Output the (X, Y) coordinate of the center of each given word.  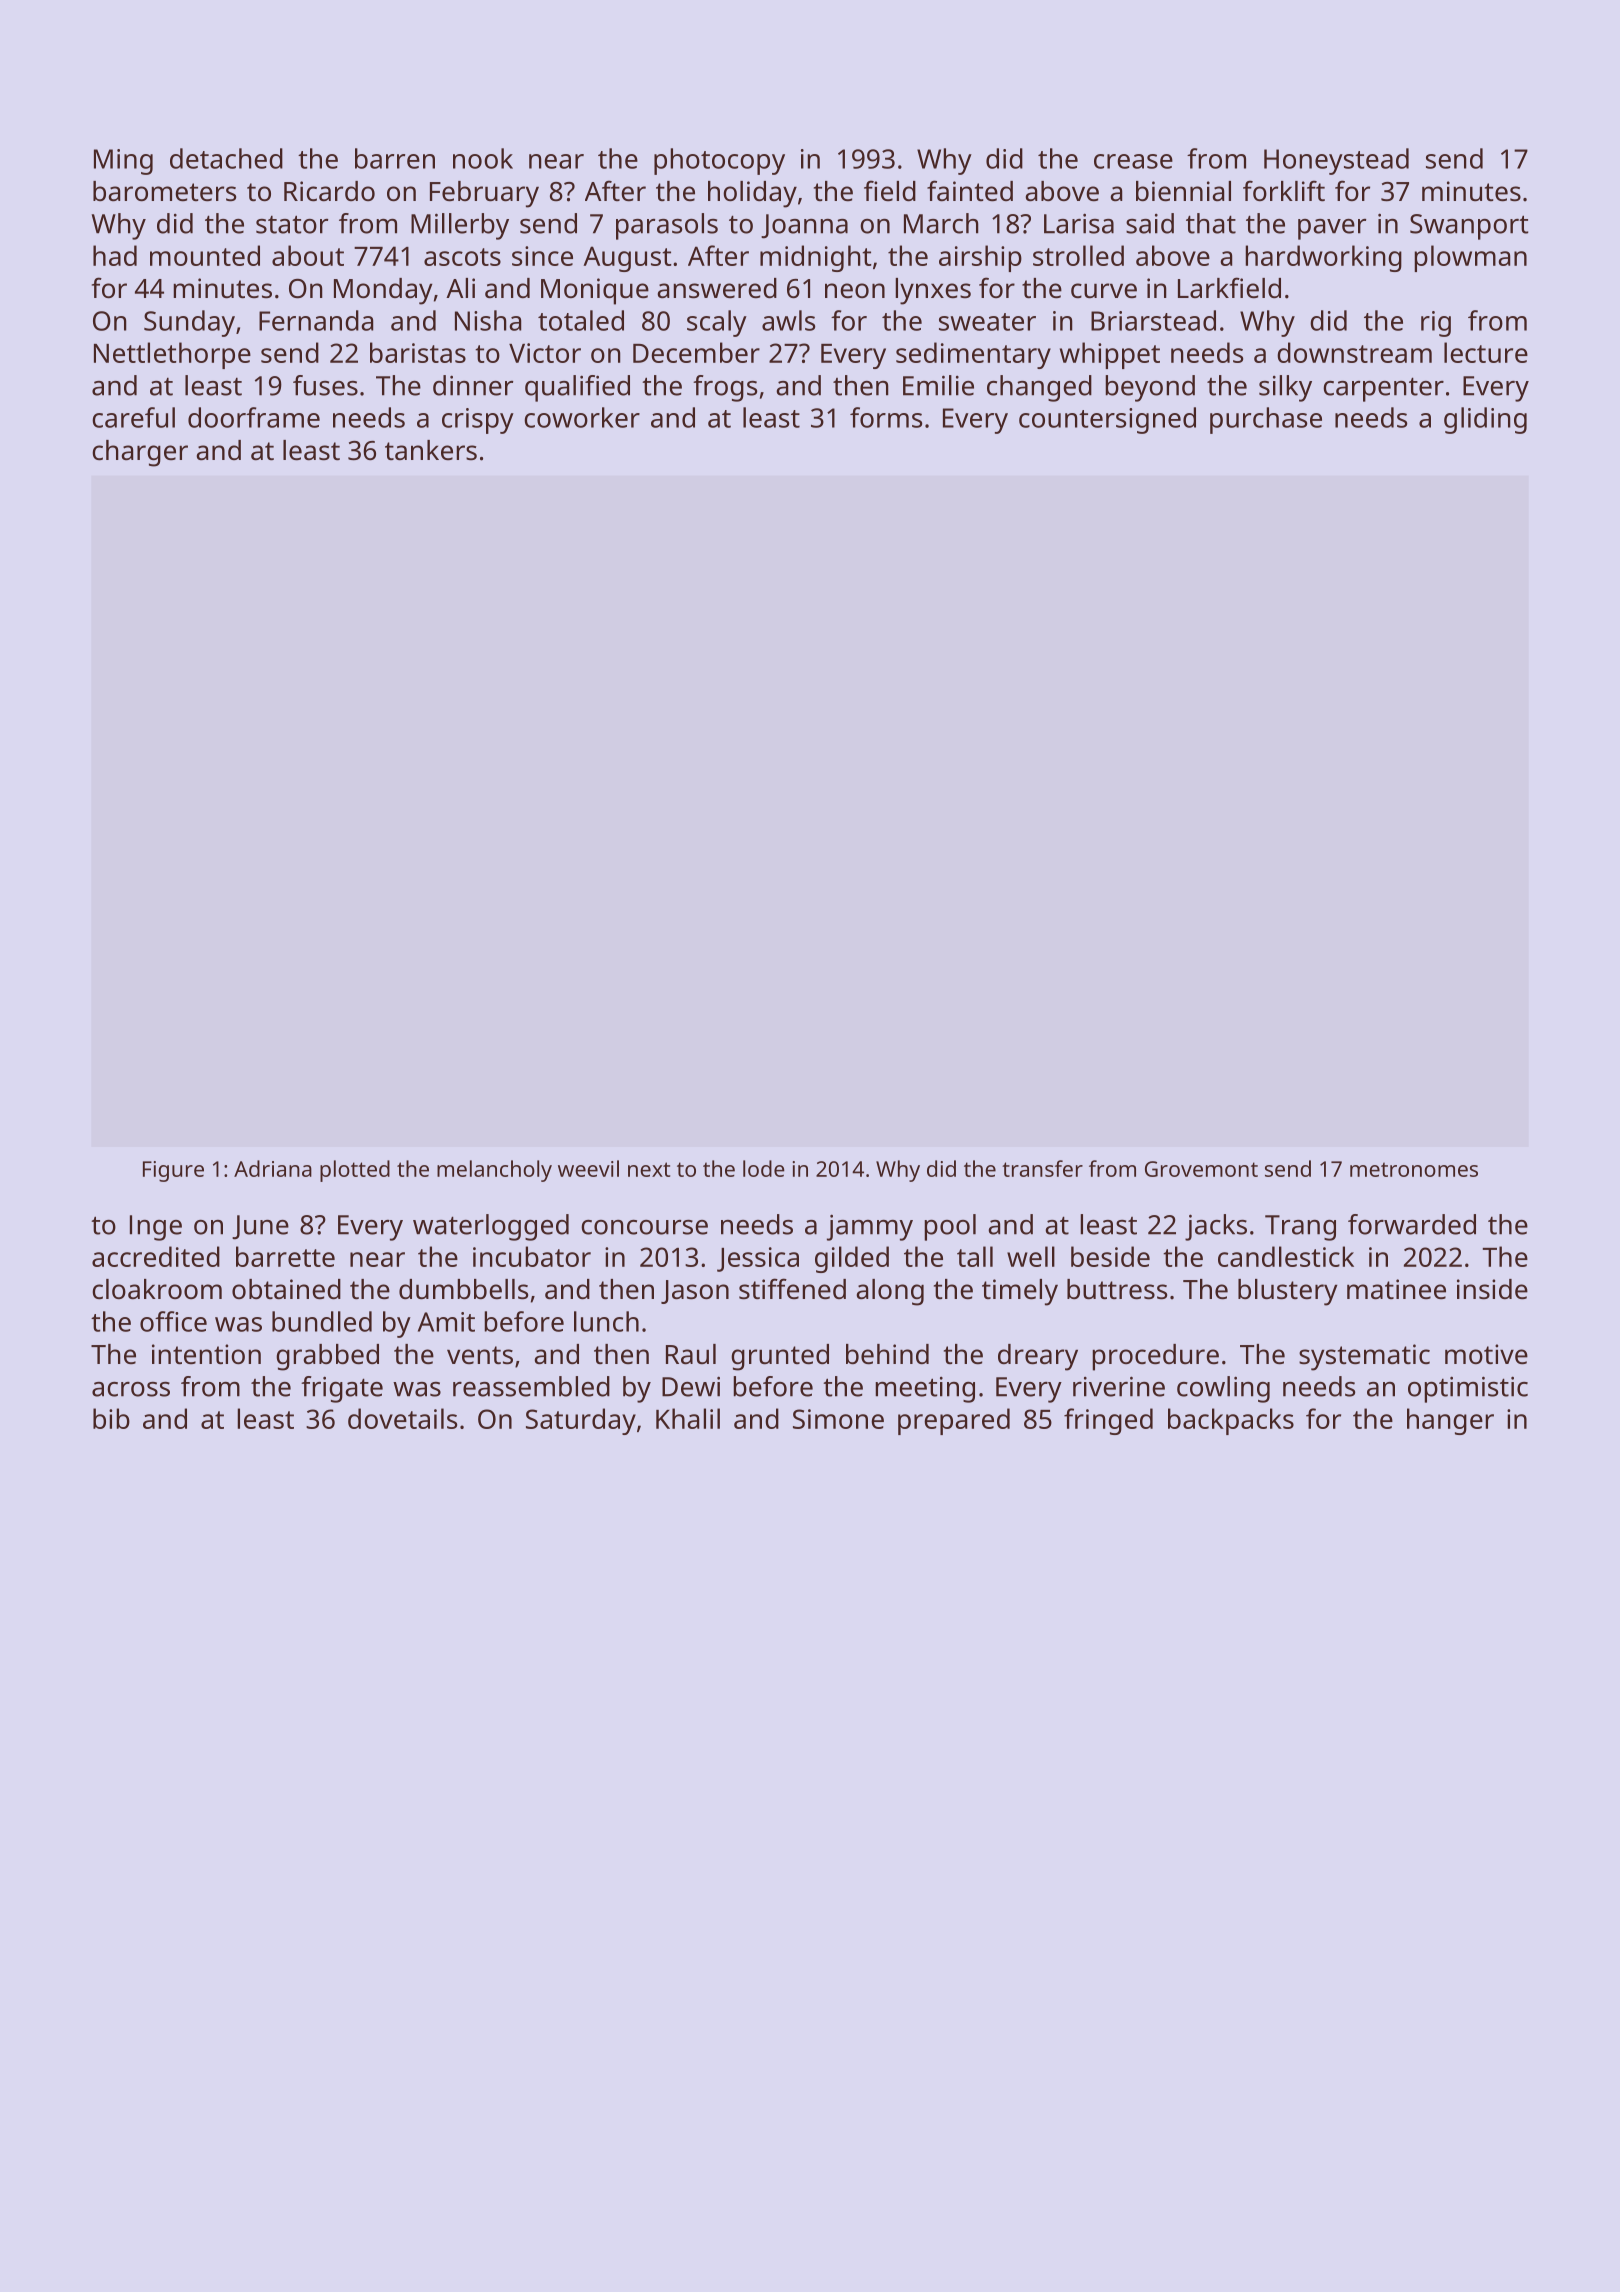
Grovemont (1201, 1169)
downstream (1354, 352)
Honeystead (1336, 161)
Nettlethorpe (172, 355)
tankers (431, 450)
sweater (987, 322)
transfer (1042, 1168)
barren (395, 158)
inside (1492, 1289)
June (260, 1227)
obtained (286, 1289)
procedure (1155, 1357)
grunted (780, 1357)
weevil (588, 1168)
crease (1133, 161)
